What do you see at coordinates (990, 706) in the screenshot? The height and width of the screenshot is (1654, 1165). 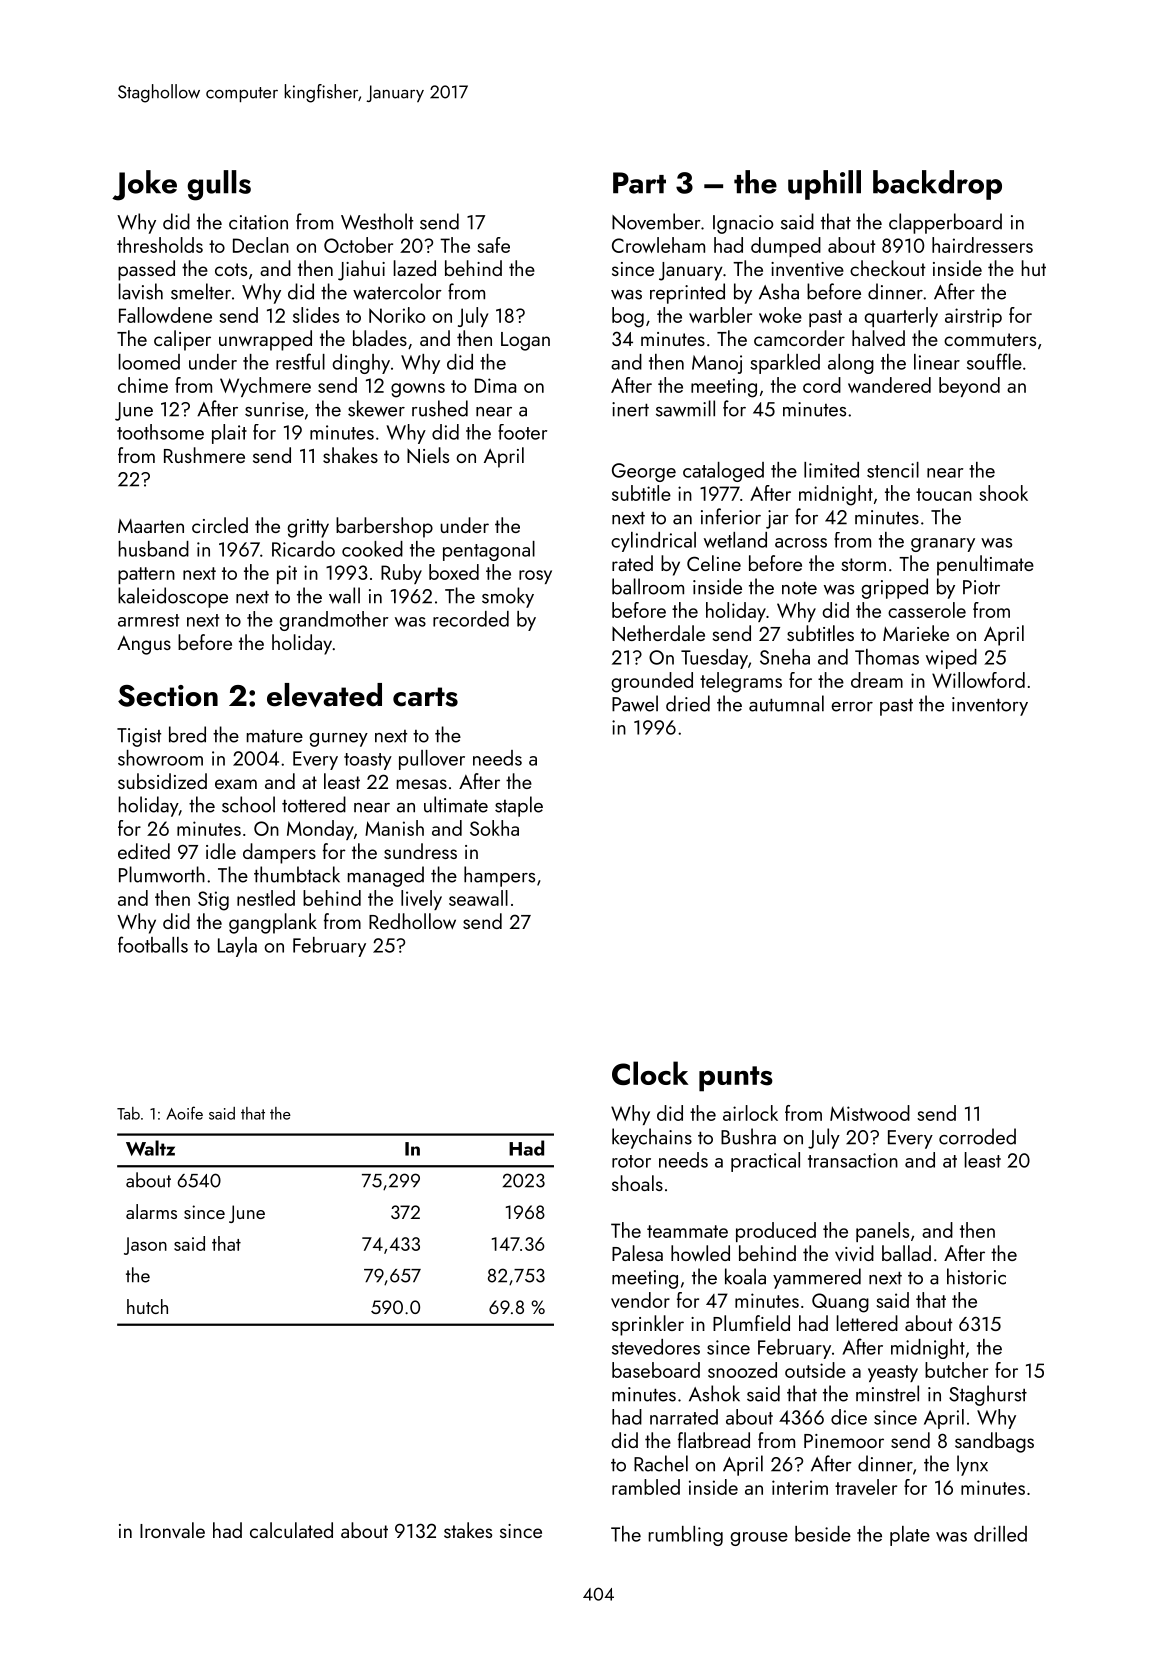 I see `inventory` at bounding box center [990, 706].
